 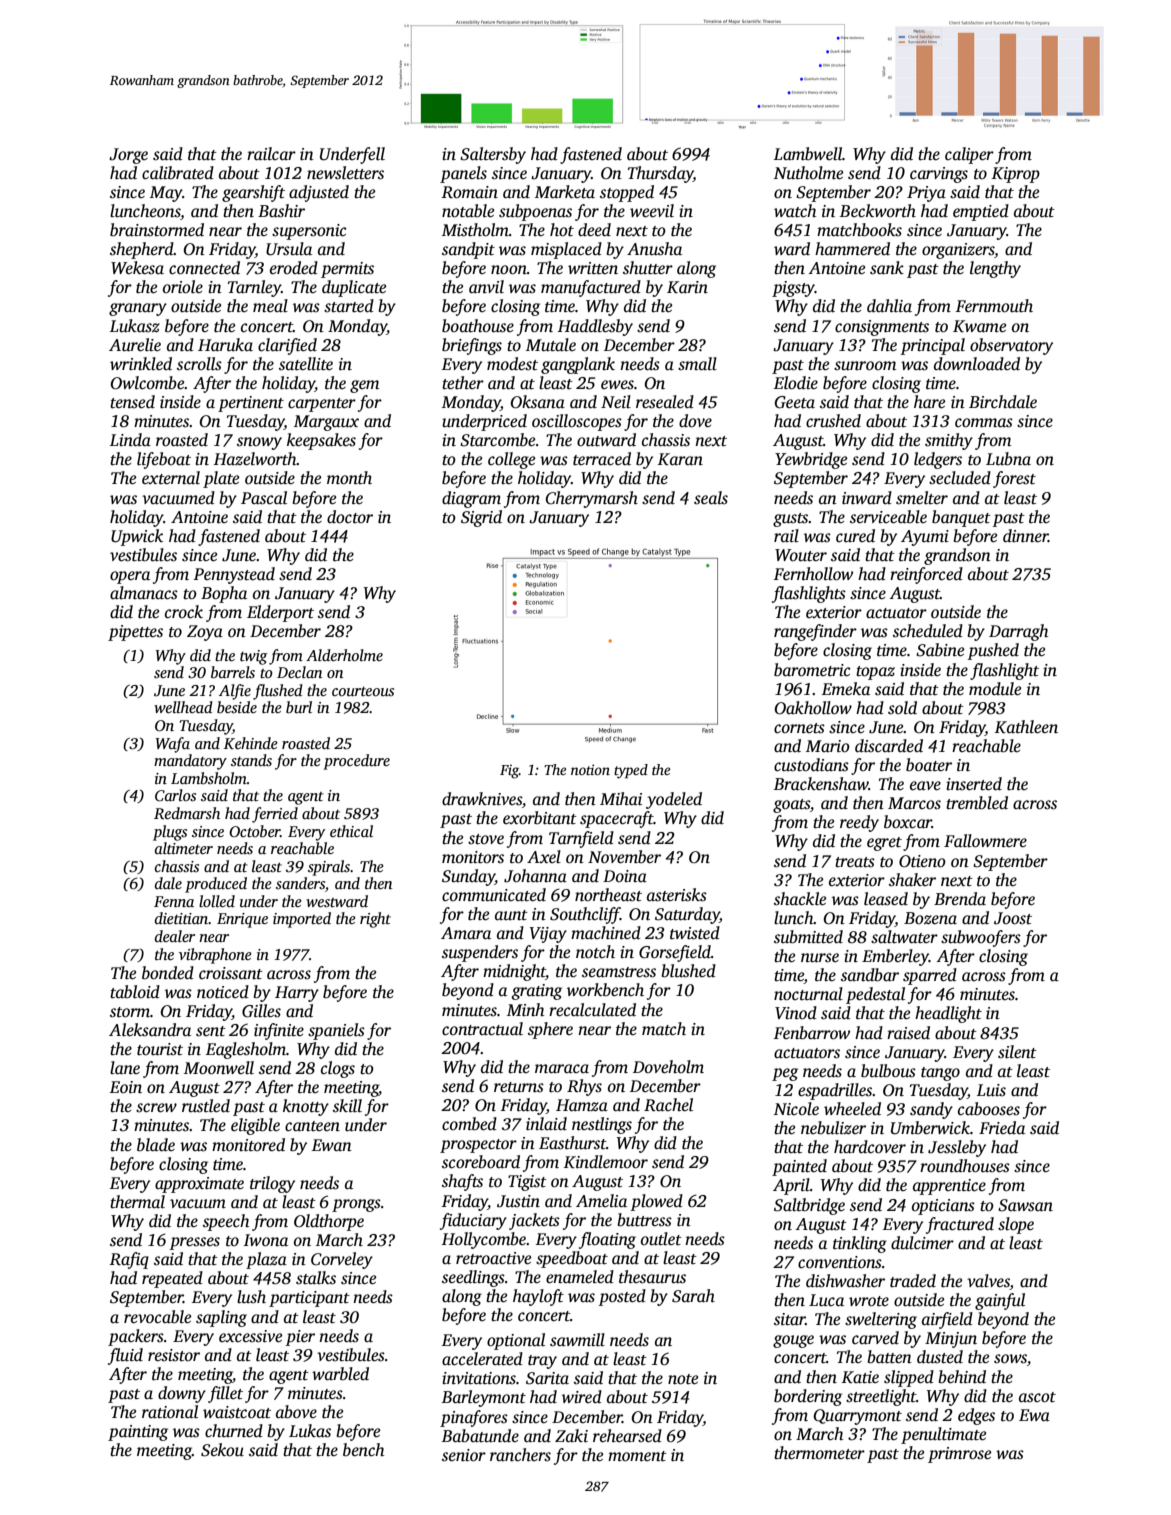 What do you see at coordinates (280, 613) in the screenshot?
I see `Elderport` at bounding box center [280, 613].
